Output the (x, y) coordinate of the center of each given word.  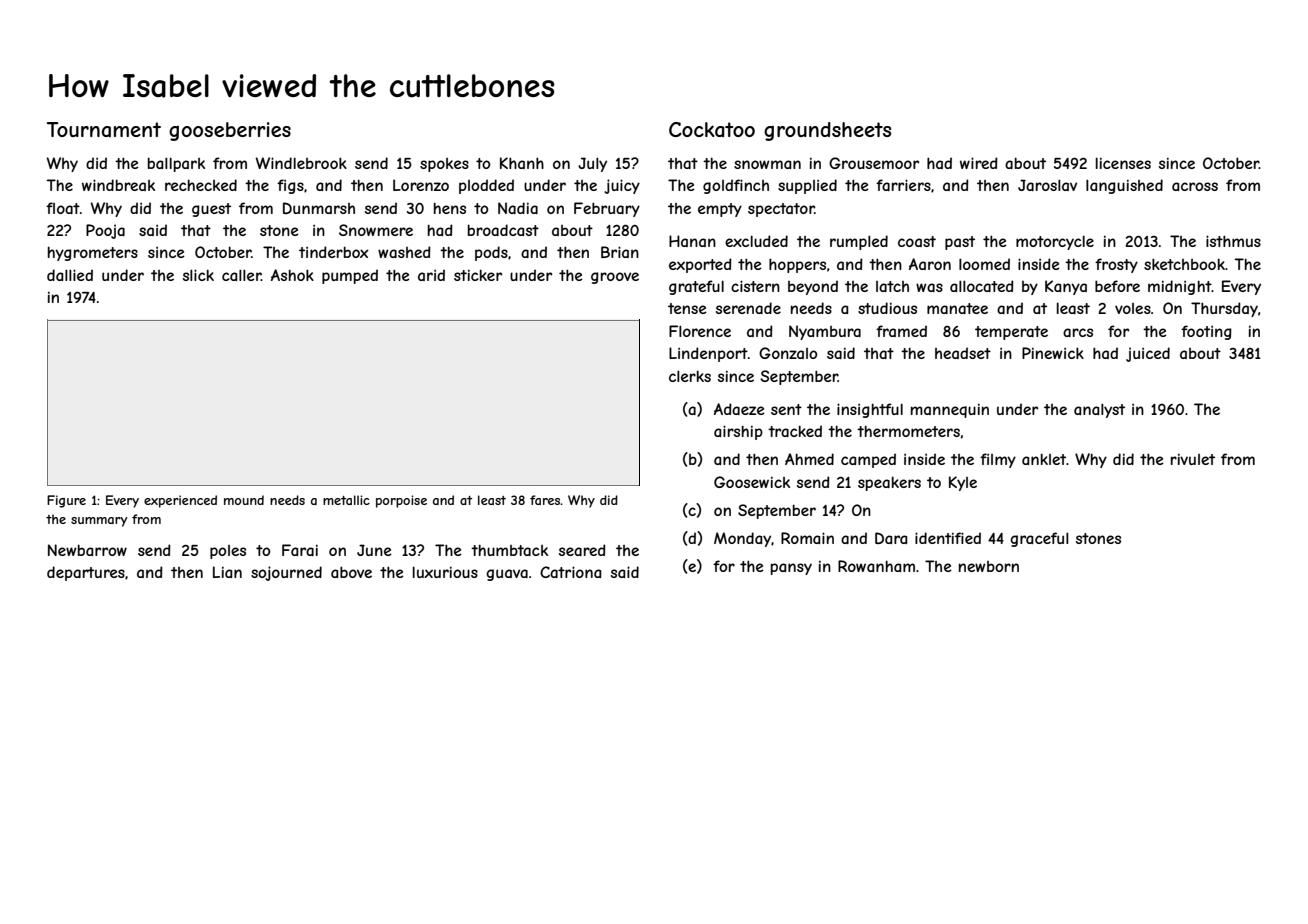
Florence (700, 331)
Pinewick (1053, 353)
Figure (66, 501)
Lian (227, 572)
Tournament (104, 130)
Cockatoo (712, 129)
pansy (791, 569)
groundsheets (827, 131)
